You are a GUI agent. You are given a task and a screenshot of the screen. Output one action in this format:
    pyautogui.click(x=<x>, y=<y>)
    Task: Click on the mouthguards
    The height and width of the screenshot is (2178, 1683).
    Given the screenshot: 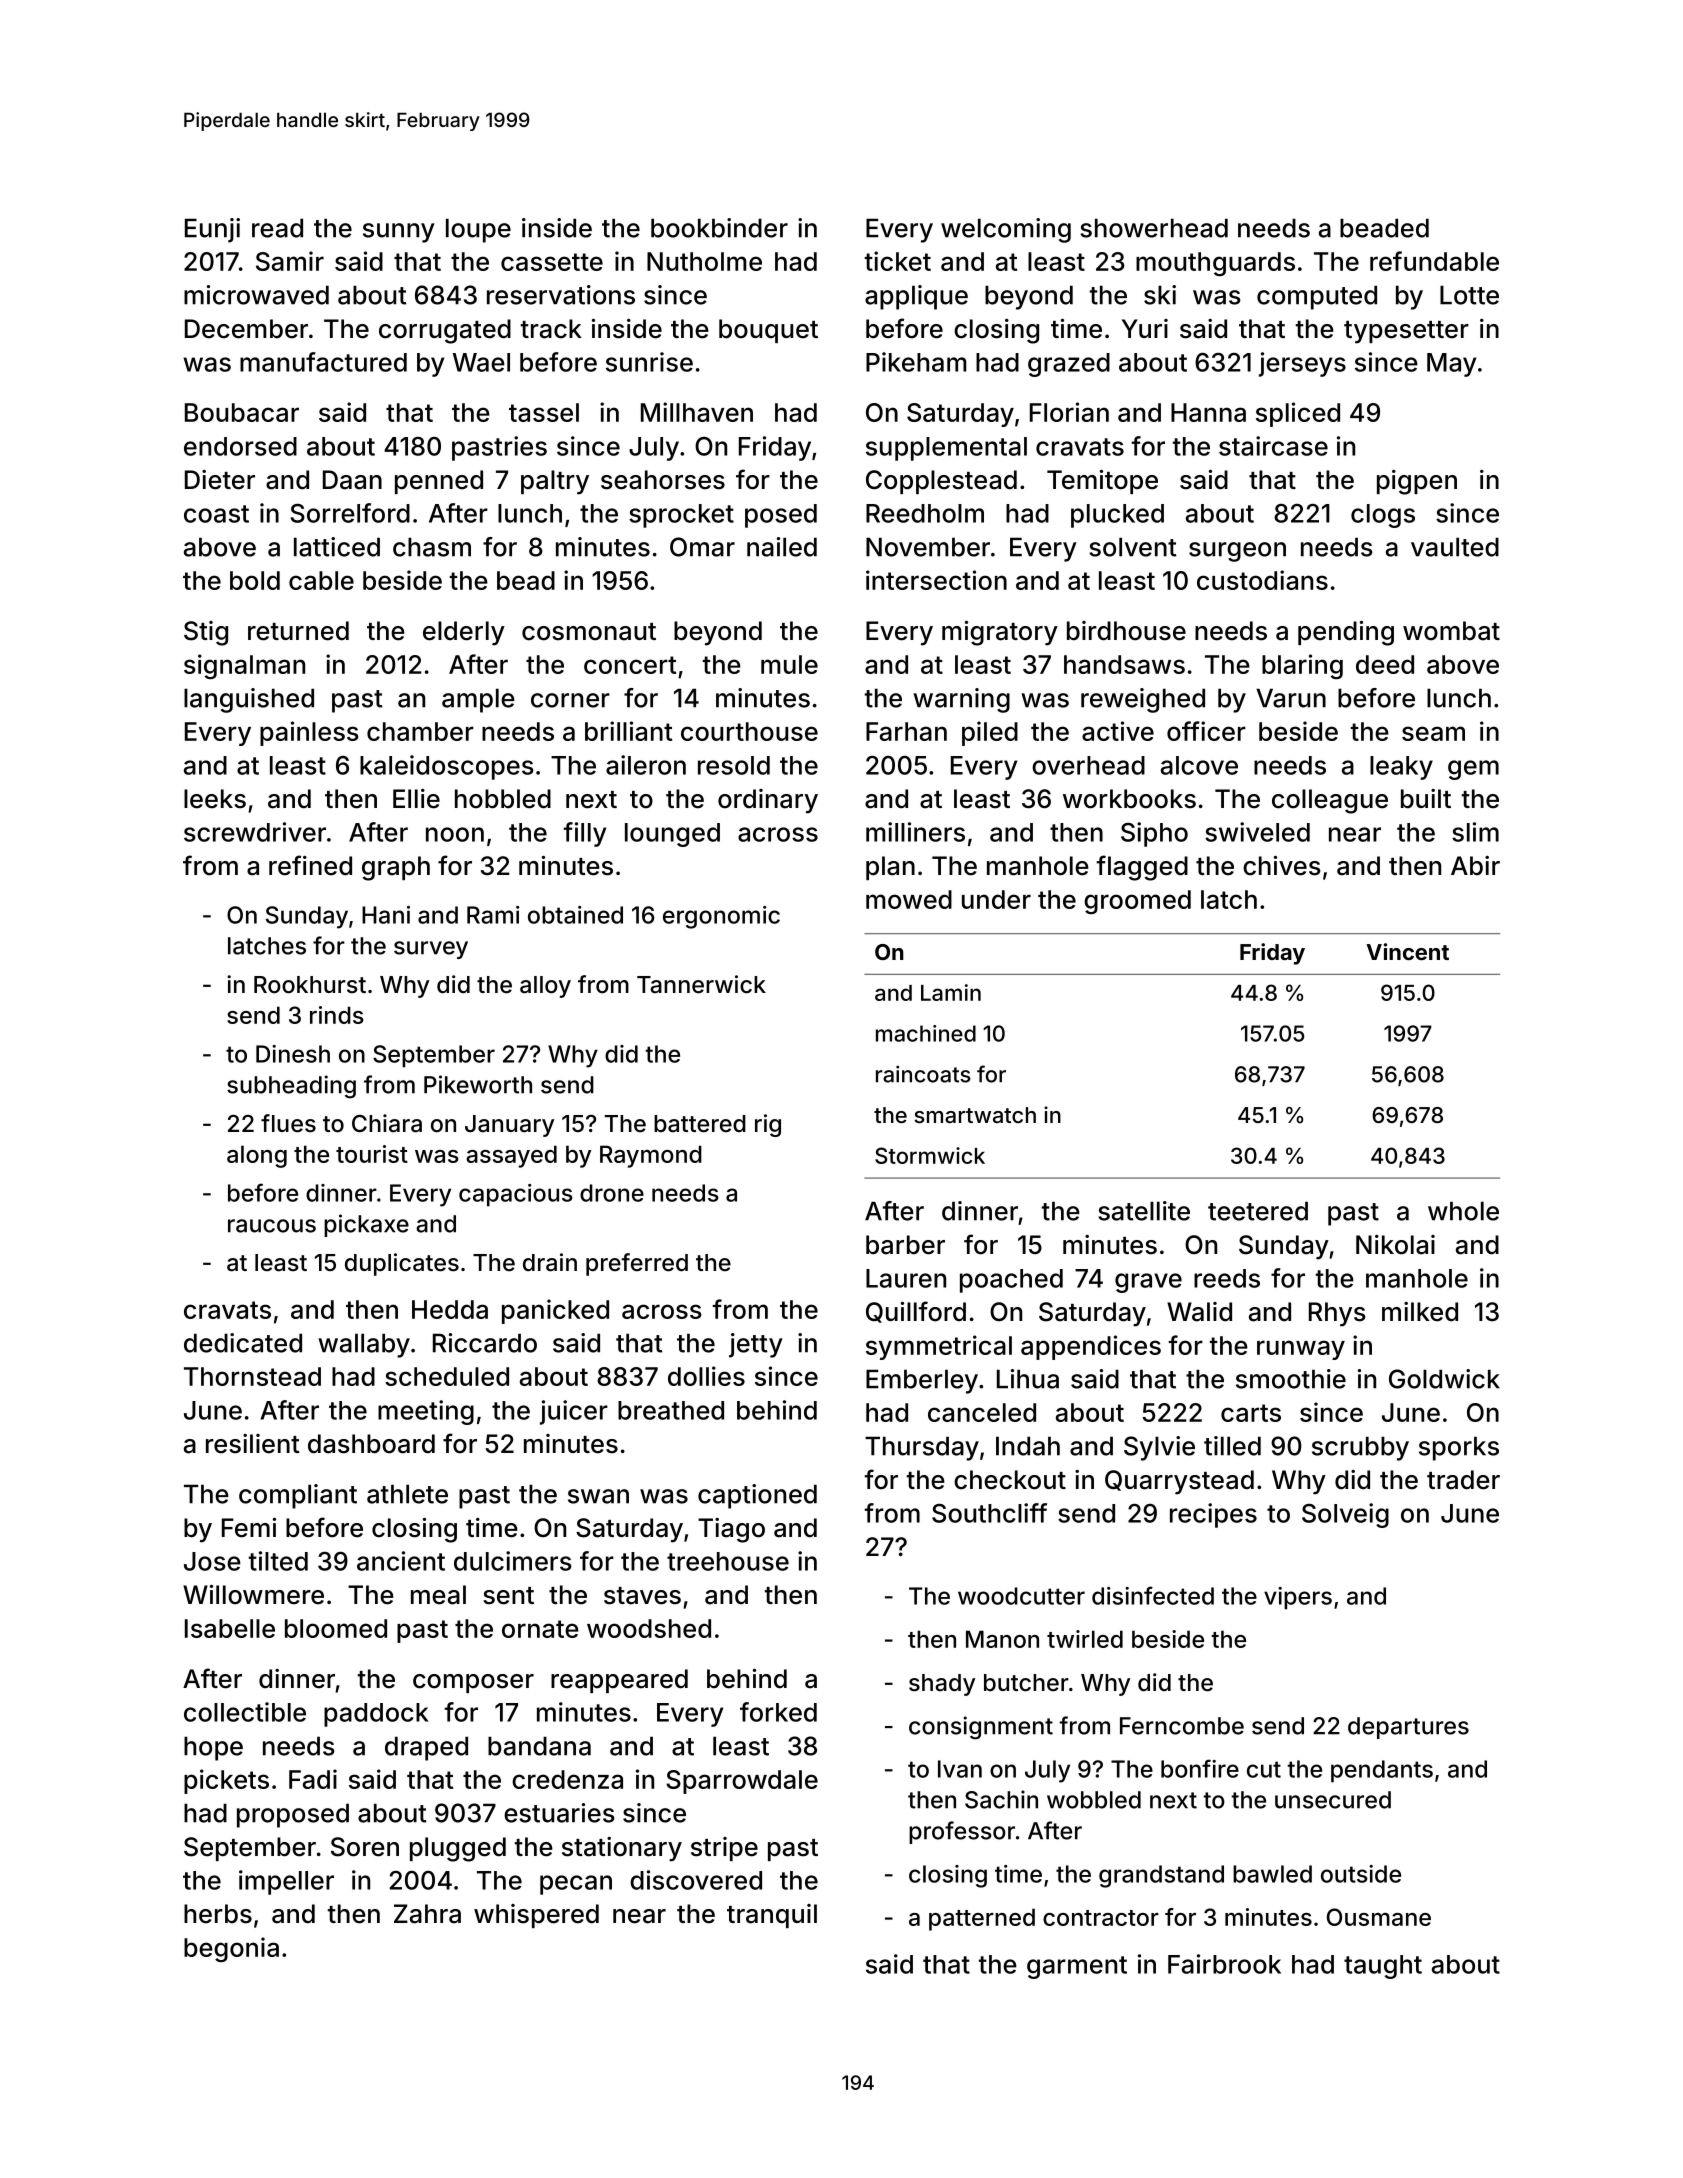 What is the action you would take?
    pyautogui.click(x=1215, y=264)
